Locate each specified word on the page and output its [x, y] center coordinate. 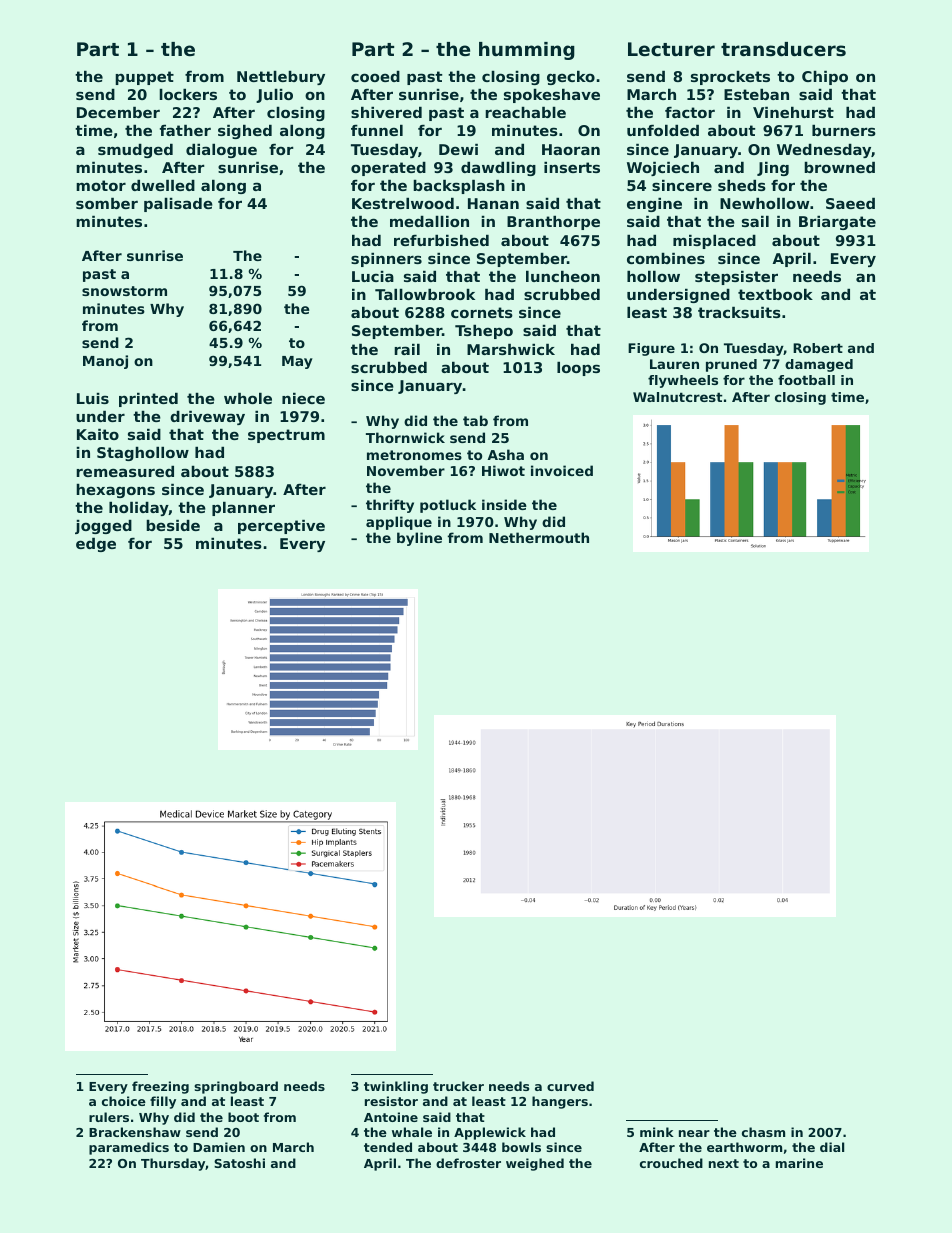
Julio [274, 96]
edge [96, 545]
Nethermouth [539, 537]
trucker [458, 1086]
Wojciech [663, 169]
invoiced [562, 470]
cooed [375, 76]
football [806, 380]
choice [124, 1101]
